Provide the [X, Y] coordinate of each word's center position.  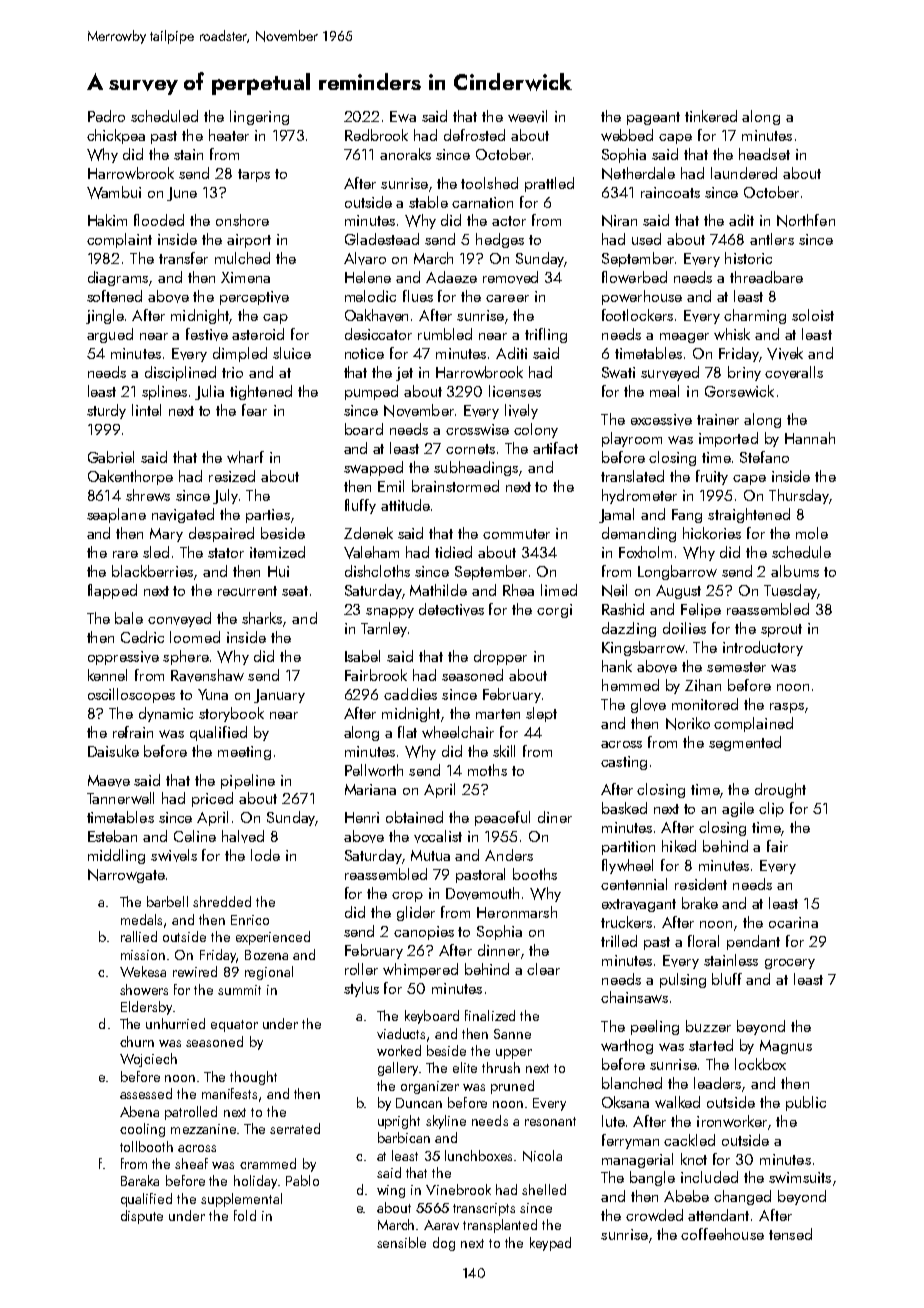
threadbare [766, 277]
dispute [142, 1217]
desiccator [378, 334]
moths [487, 770]
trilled [619, 941]
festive [207, 334]
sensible [401, 1242]
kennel [107, 675]
